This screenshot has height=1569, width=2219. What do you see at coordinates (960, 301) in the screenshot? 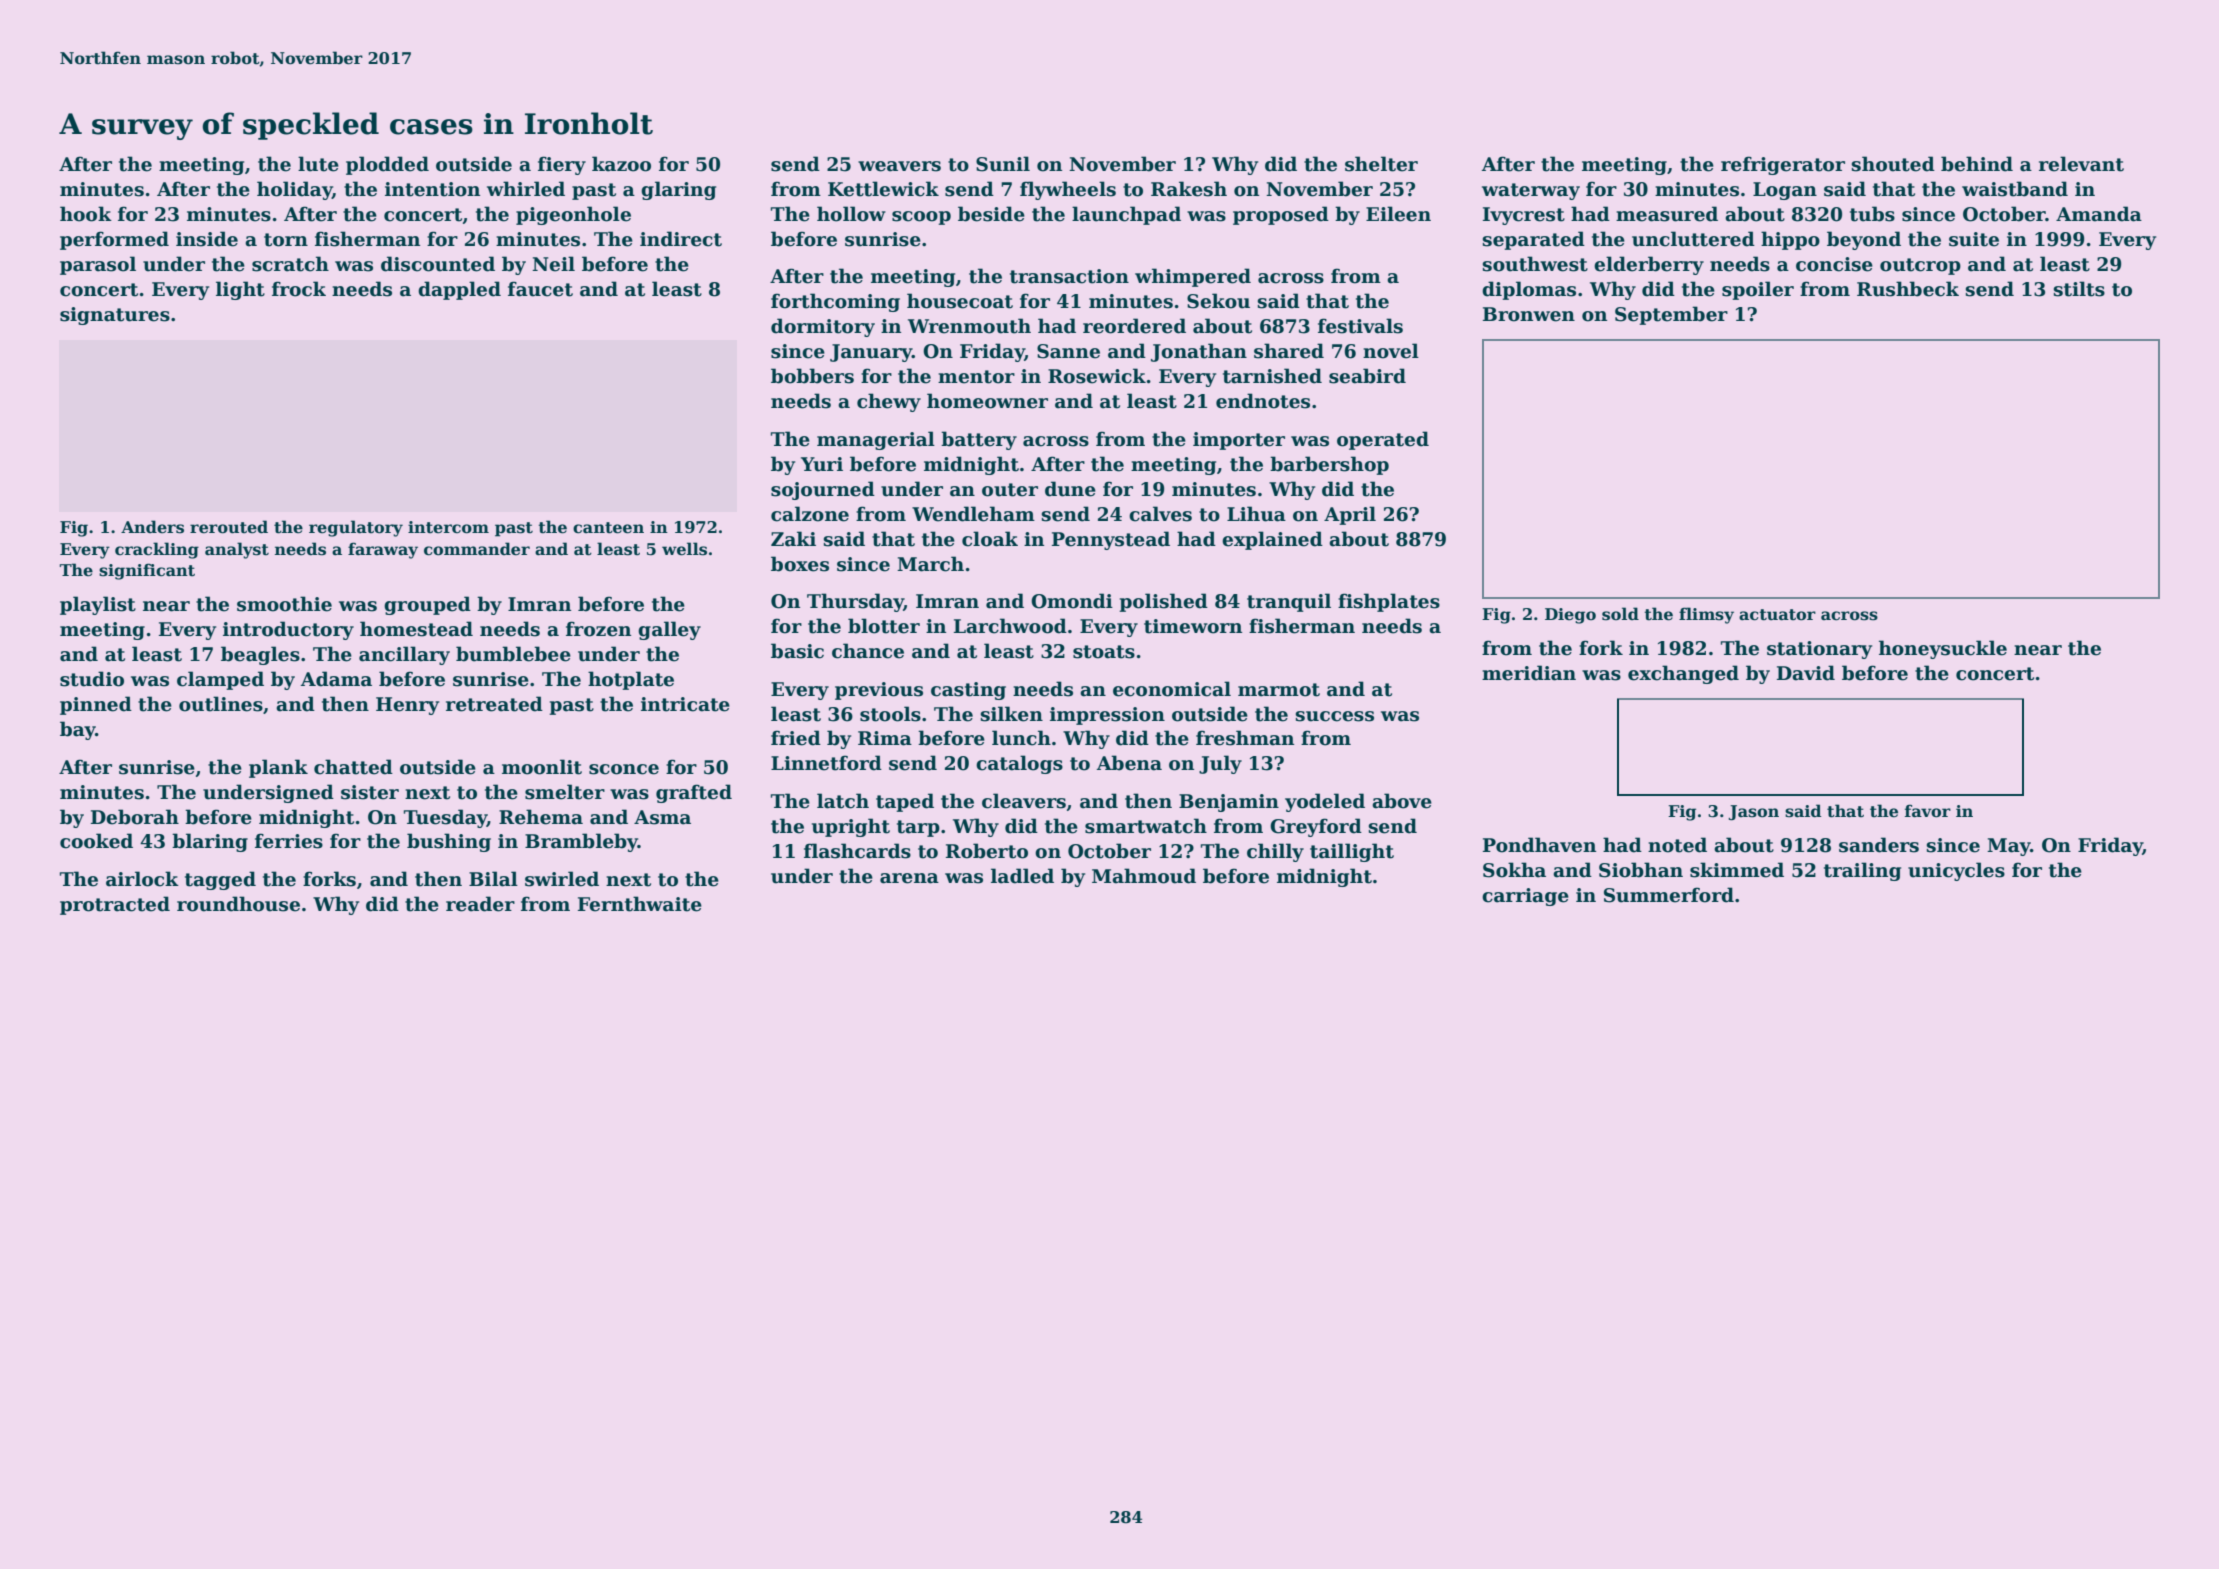
I see `housecoat` at bounding box center [960, 301].
